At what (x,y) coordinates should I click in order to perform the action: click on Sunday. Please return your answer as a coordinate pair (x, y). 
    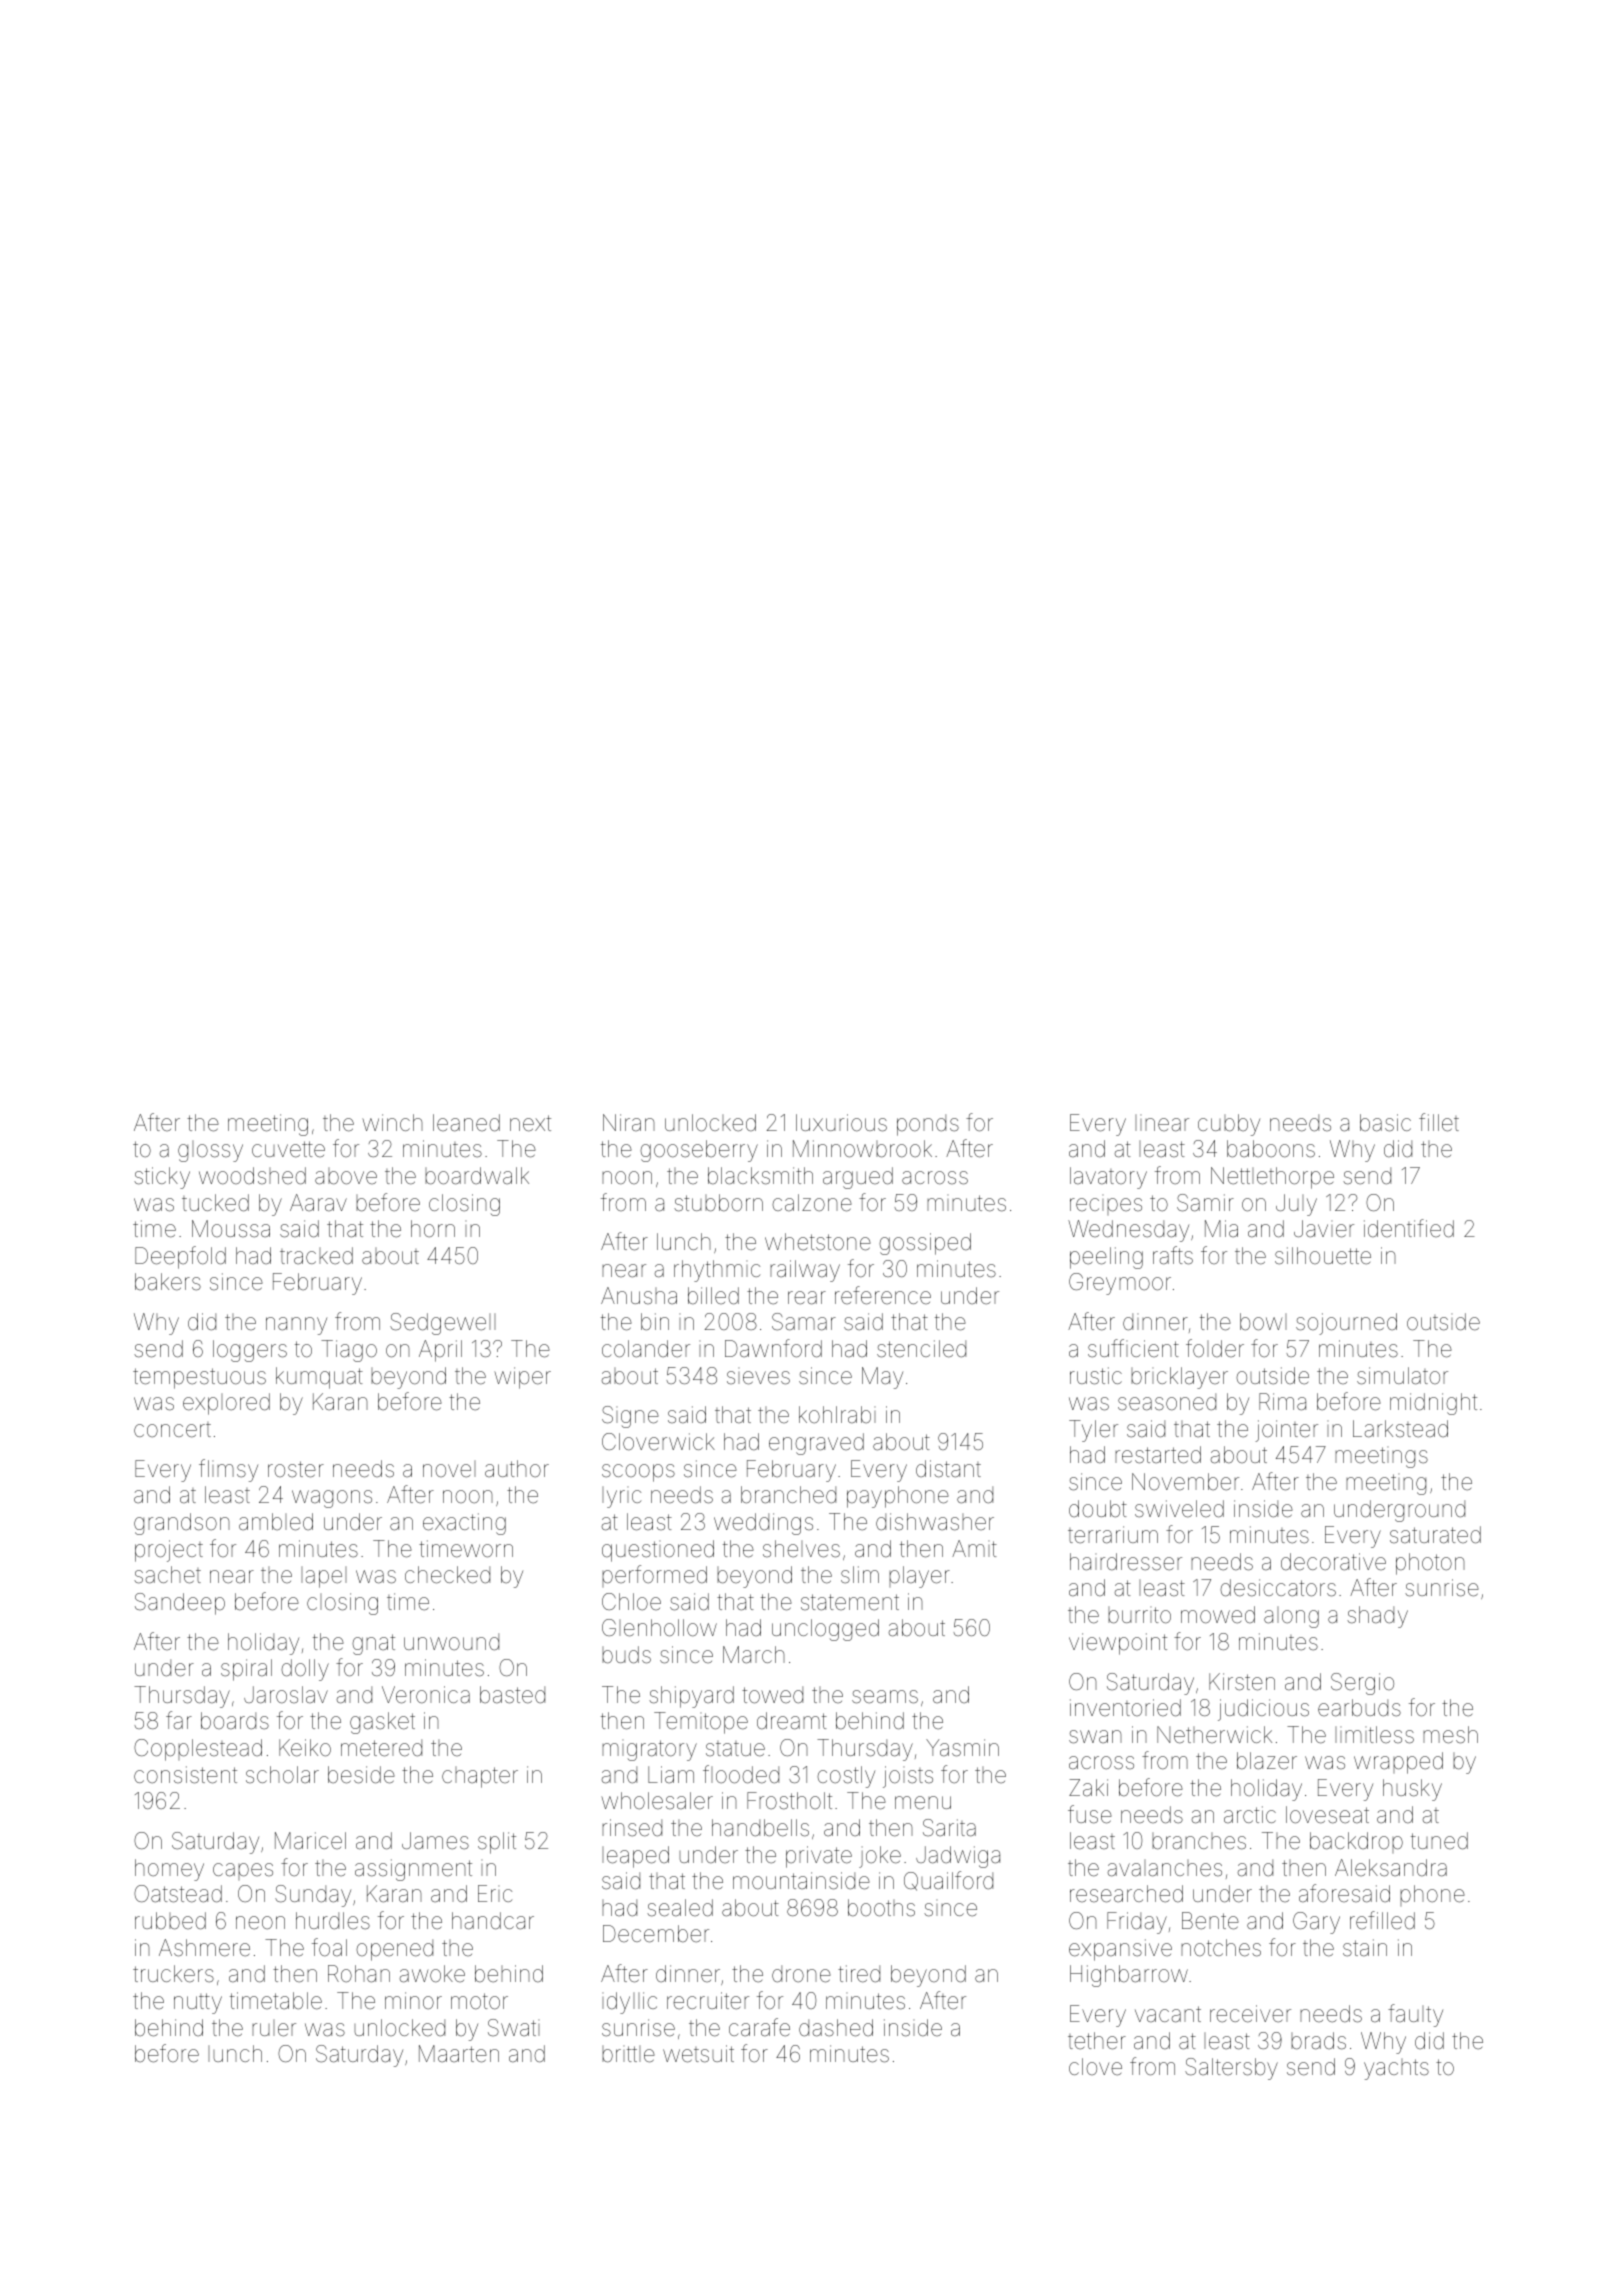
    Looking at the image, I should click on (313, 1896).
